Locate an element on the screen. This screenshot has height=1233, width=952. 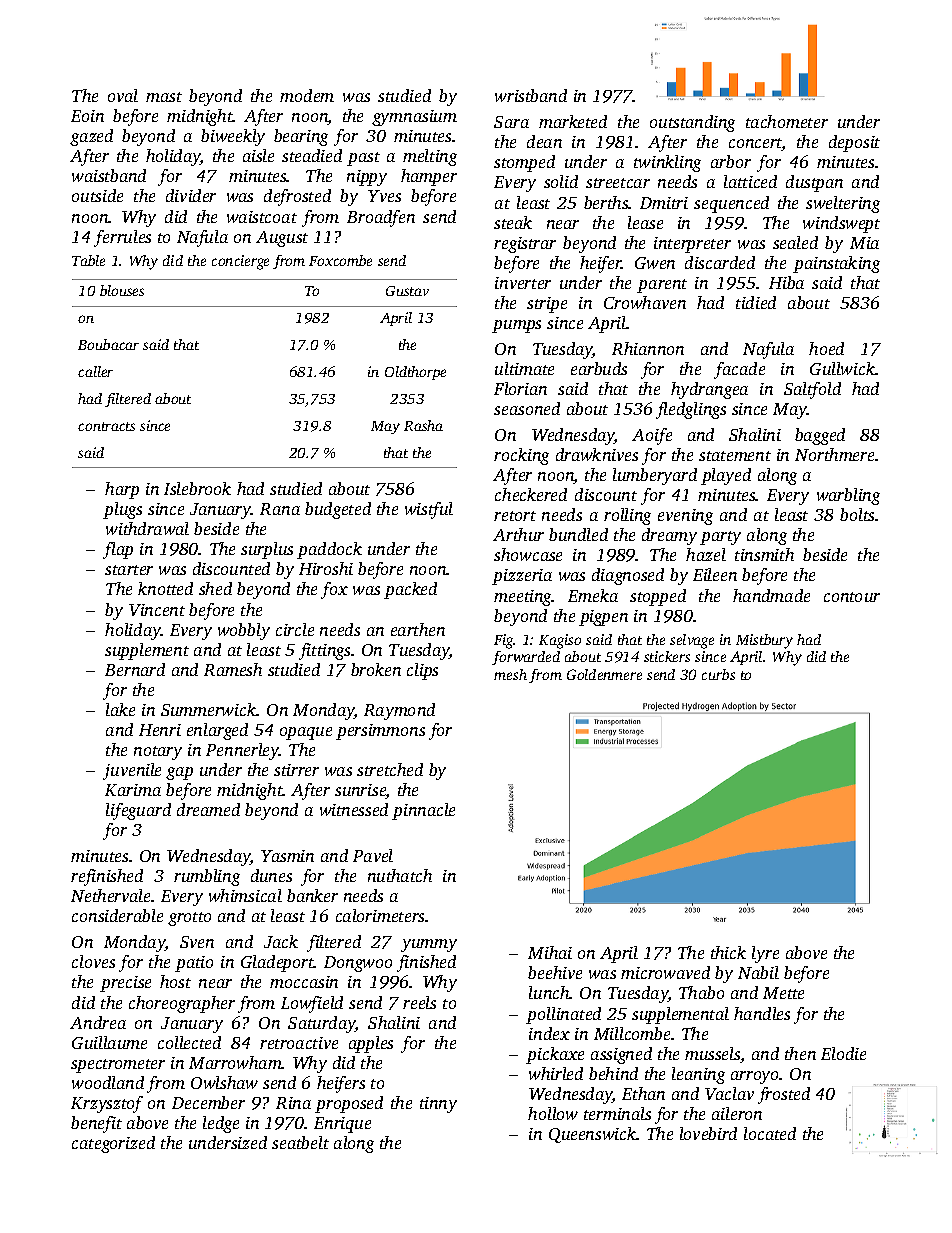
tachometer is located at coordinates (787, 121).
